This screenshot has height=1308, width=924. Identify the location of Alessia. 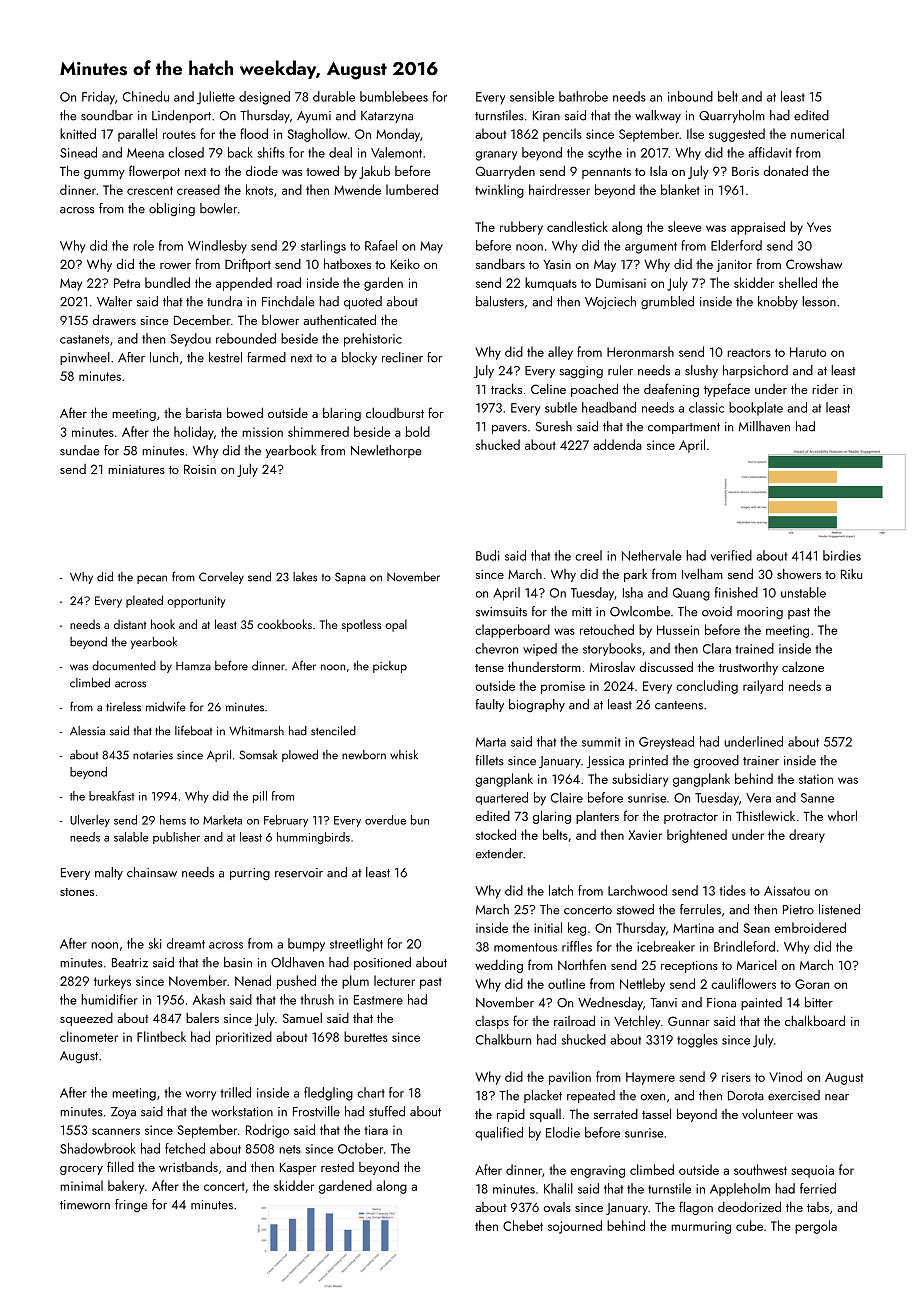
(87, 731).
